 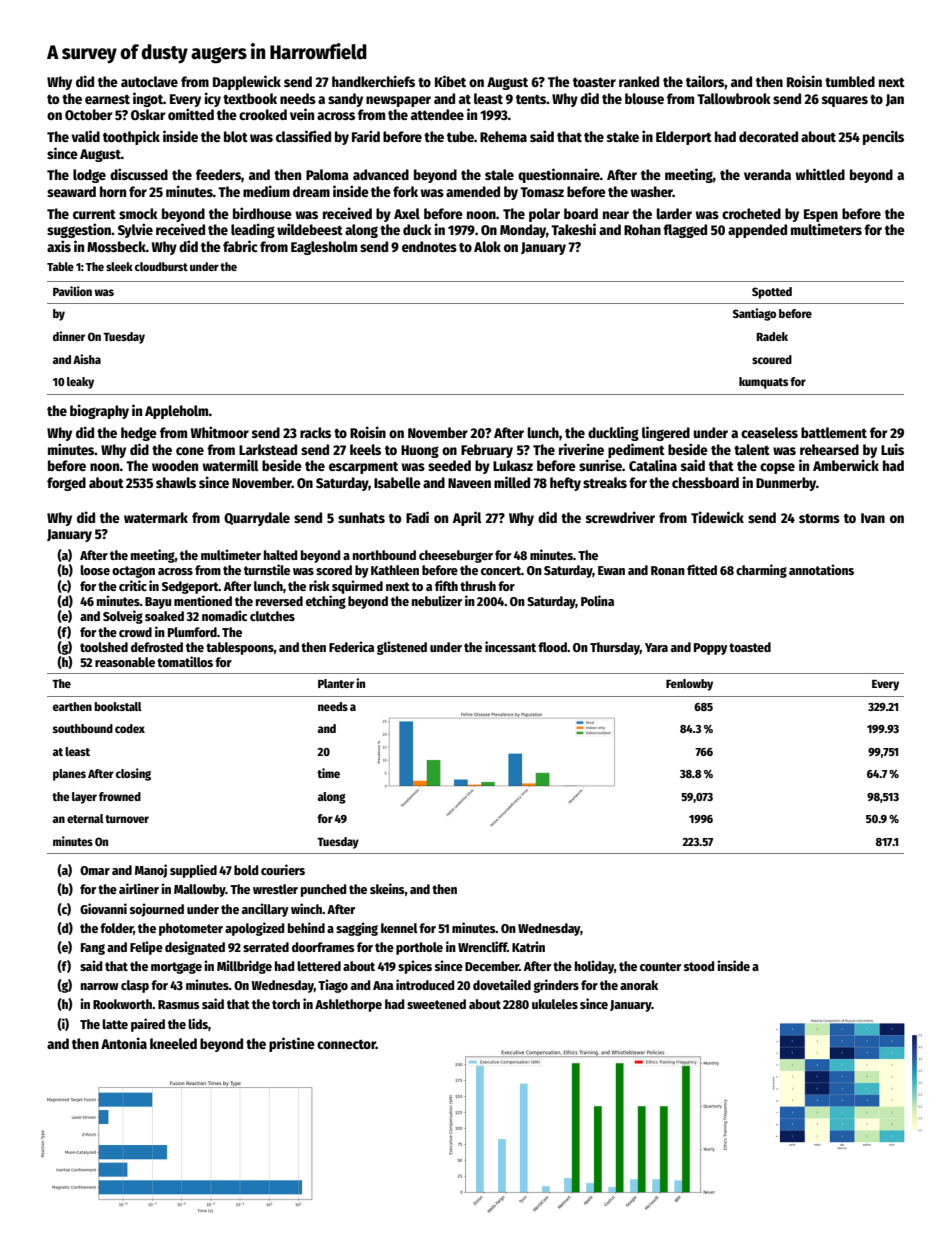 I want to click on Takeshi, so click(x=573, y=229).
